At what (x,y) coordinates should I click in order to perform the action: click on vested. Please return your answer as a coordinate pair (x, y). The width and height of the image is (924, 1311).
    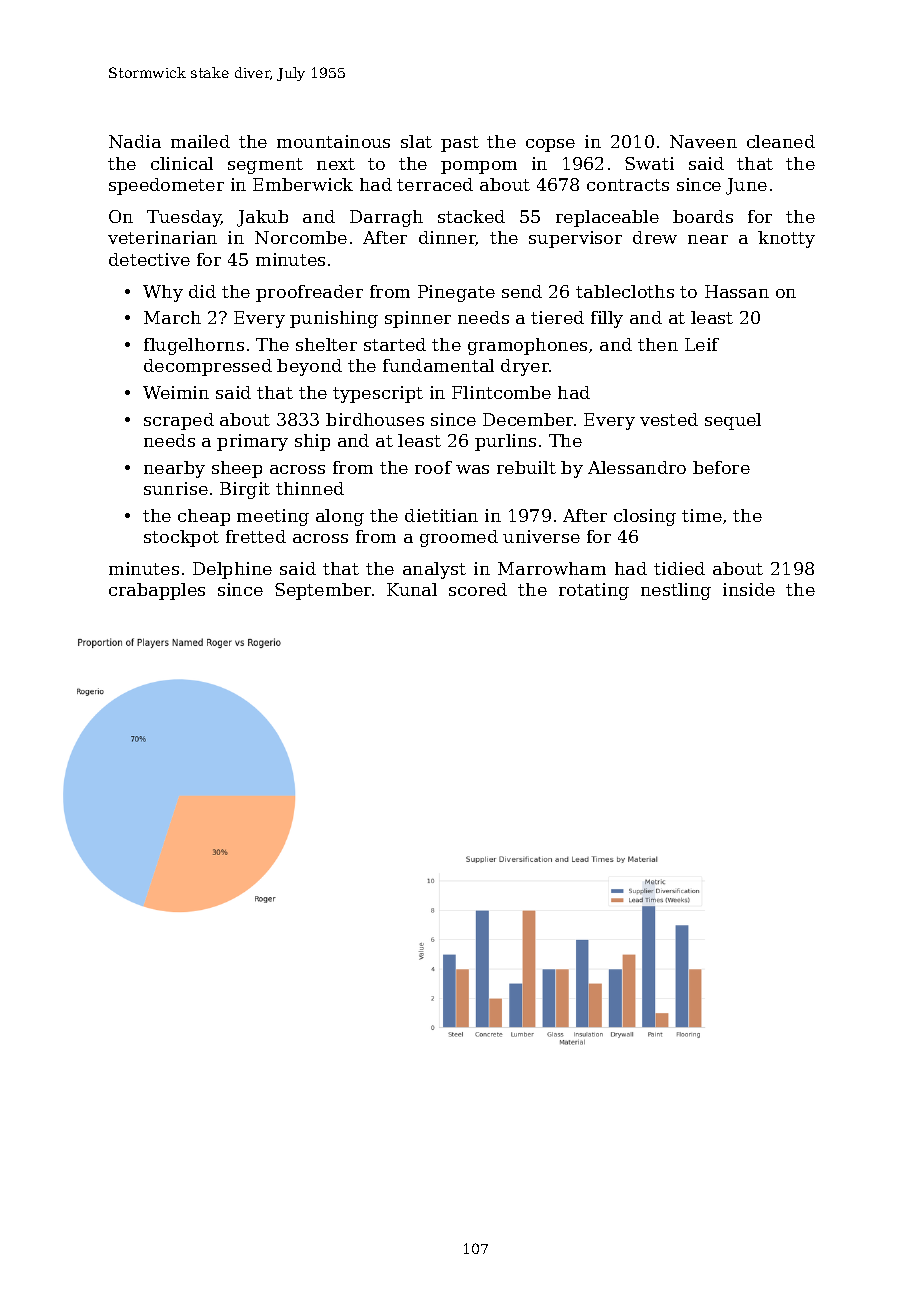
    Looking at the image, I should click on (669, 419).
